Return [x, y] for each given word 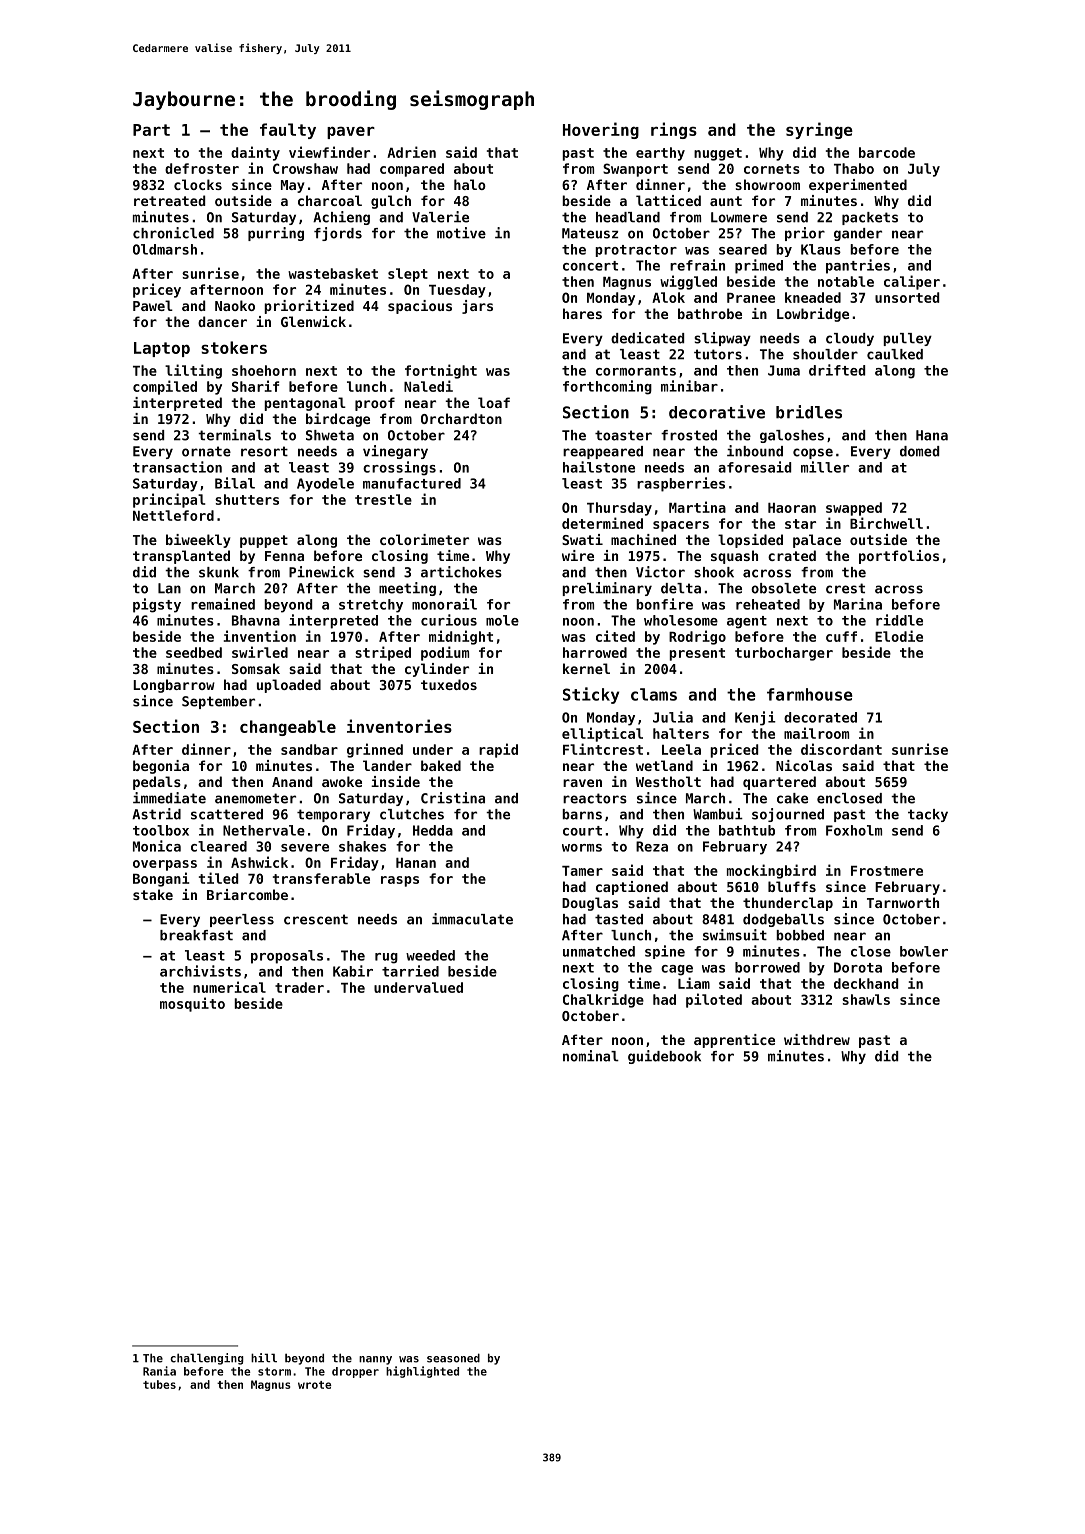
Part [151, 130]
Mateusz [590, 233]
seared [743, 249]
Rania [159, 1371]
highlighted [422, 1372]
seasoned [453, 1358]
